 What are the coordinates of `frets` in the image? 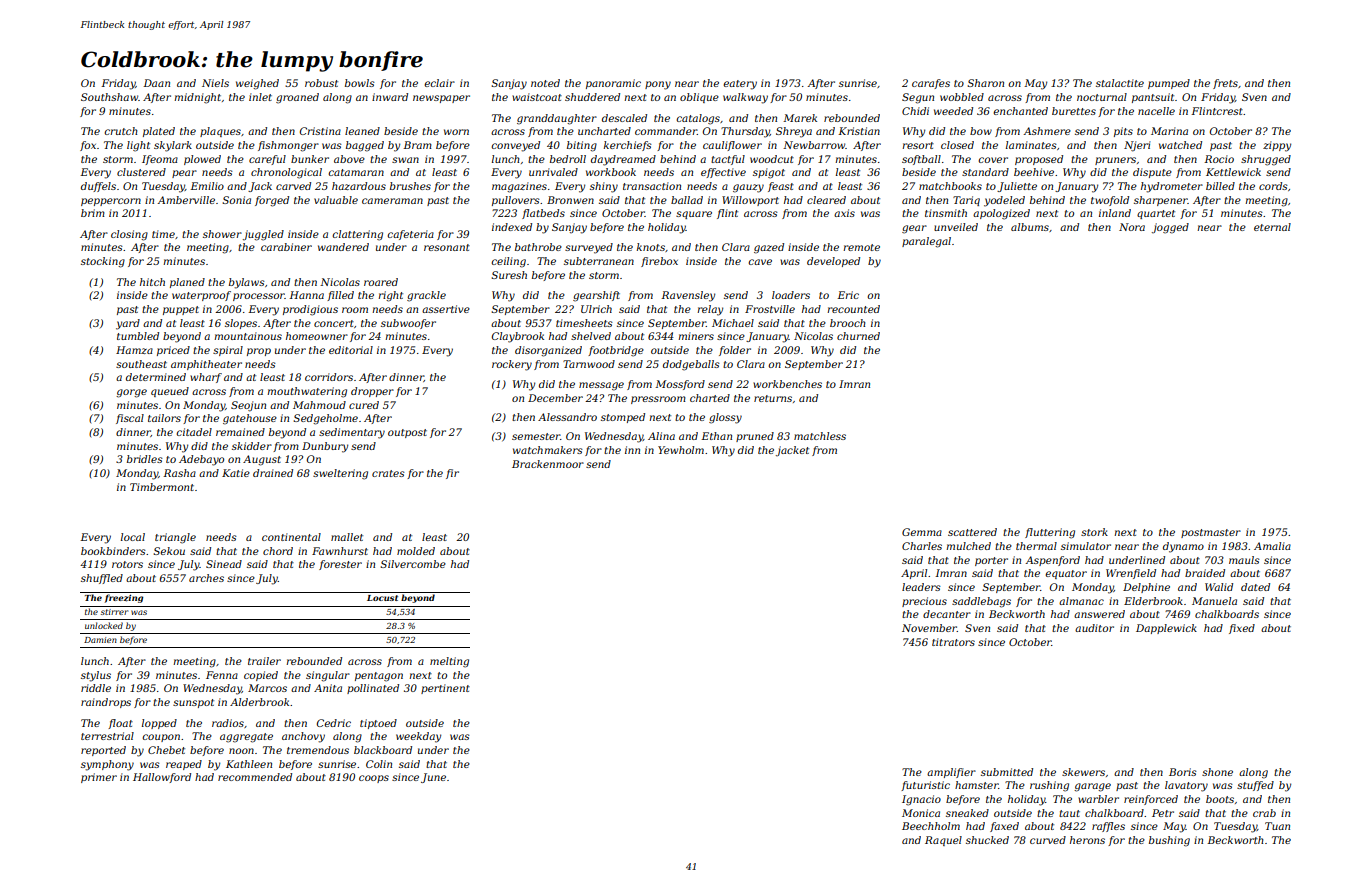 It's located at (1225, 84).
